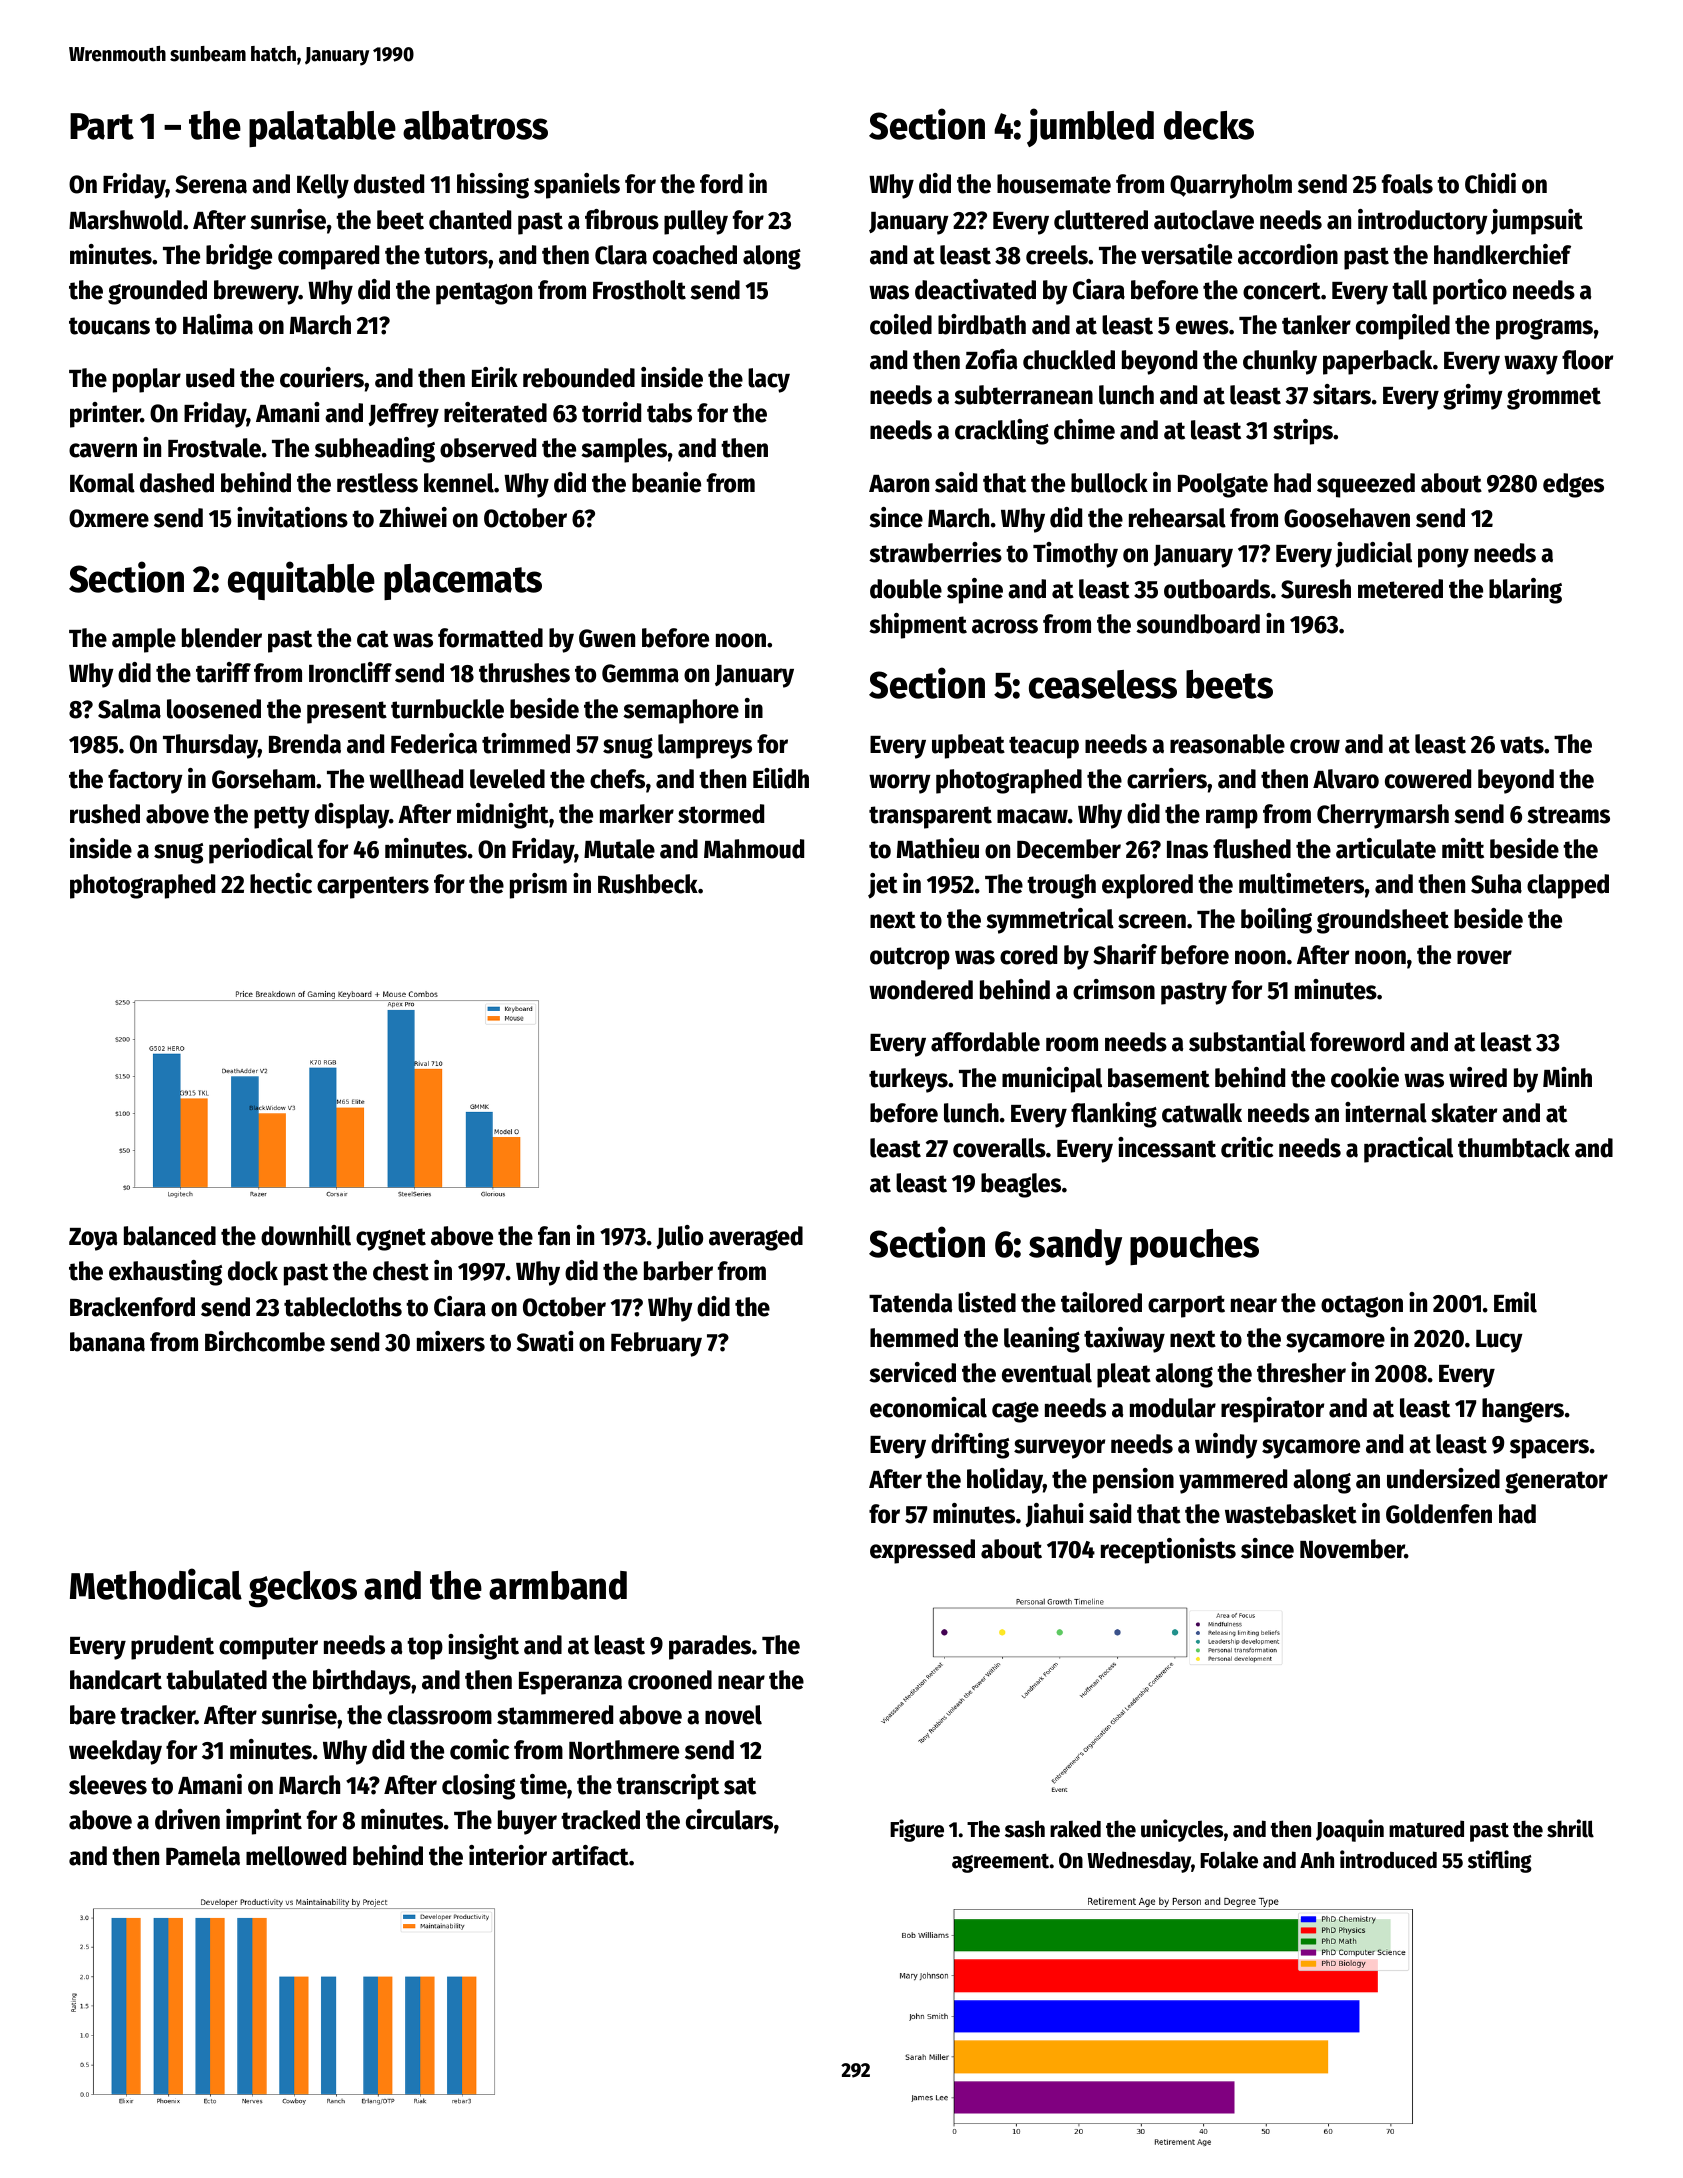 The width and height of the screenshot is (1683, 2178). I want to click on respirator, so click(1272, 1410).
